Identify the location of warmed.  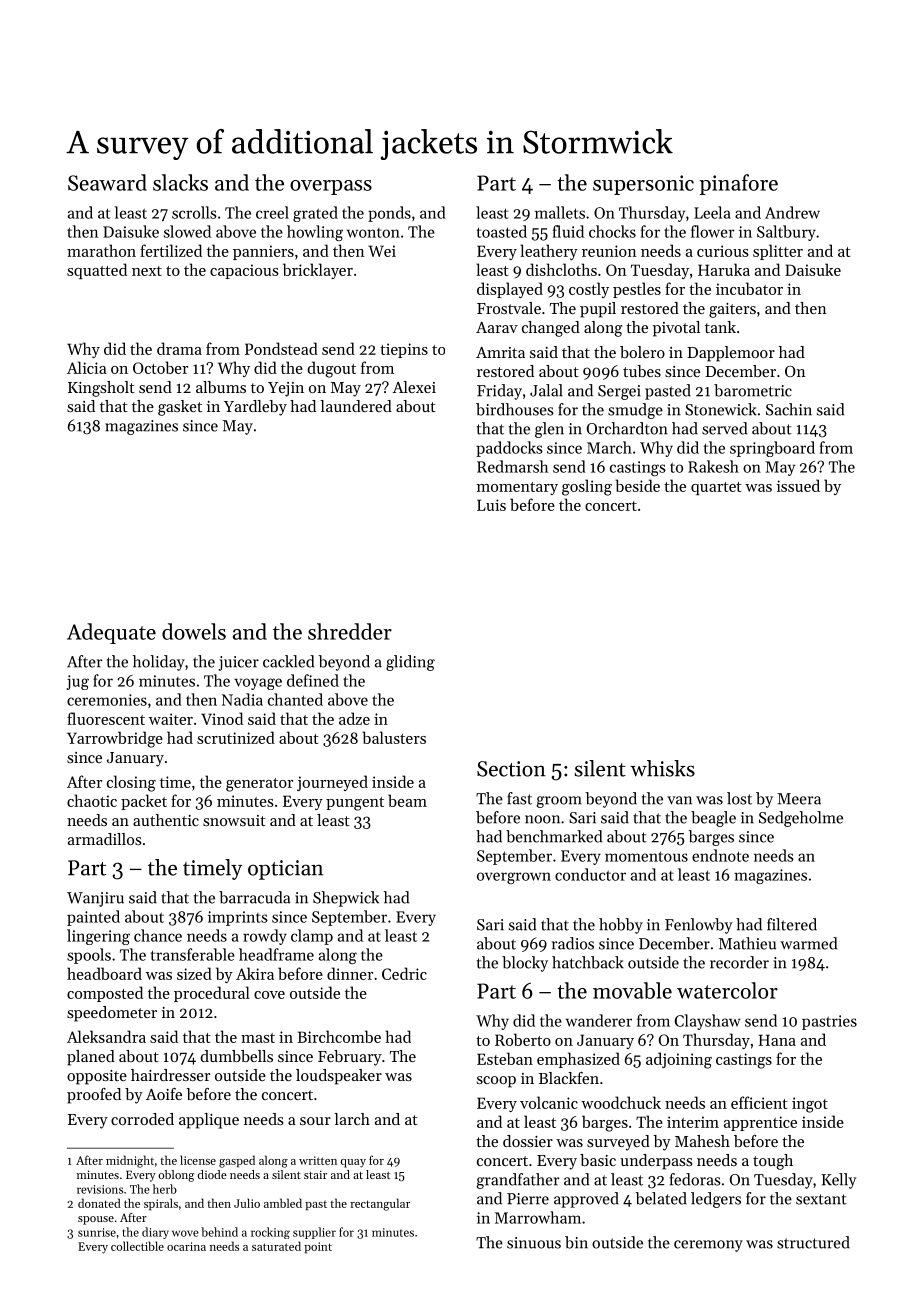
(808, 943).
